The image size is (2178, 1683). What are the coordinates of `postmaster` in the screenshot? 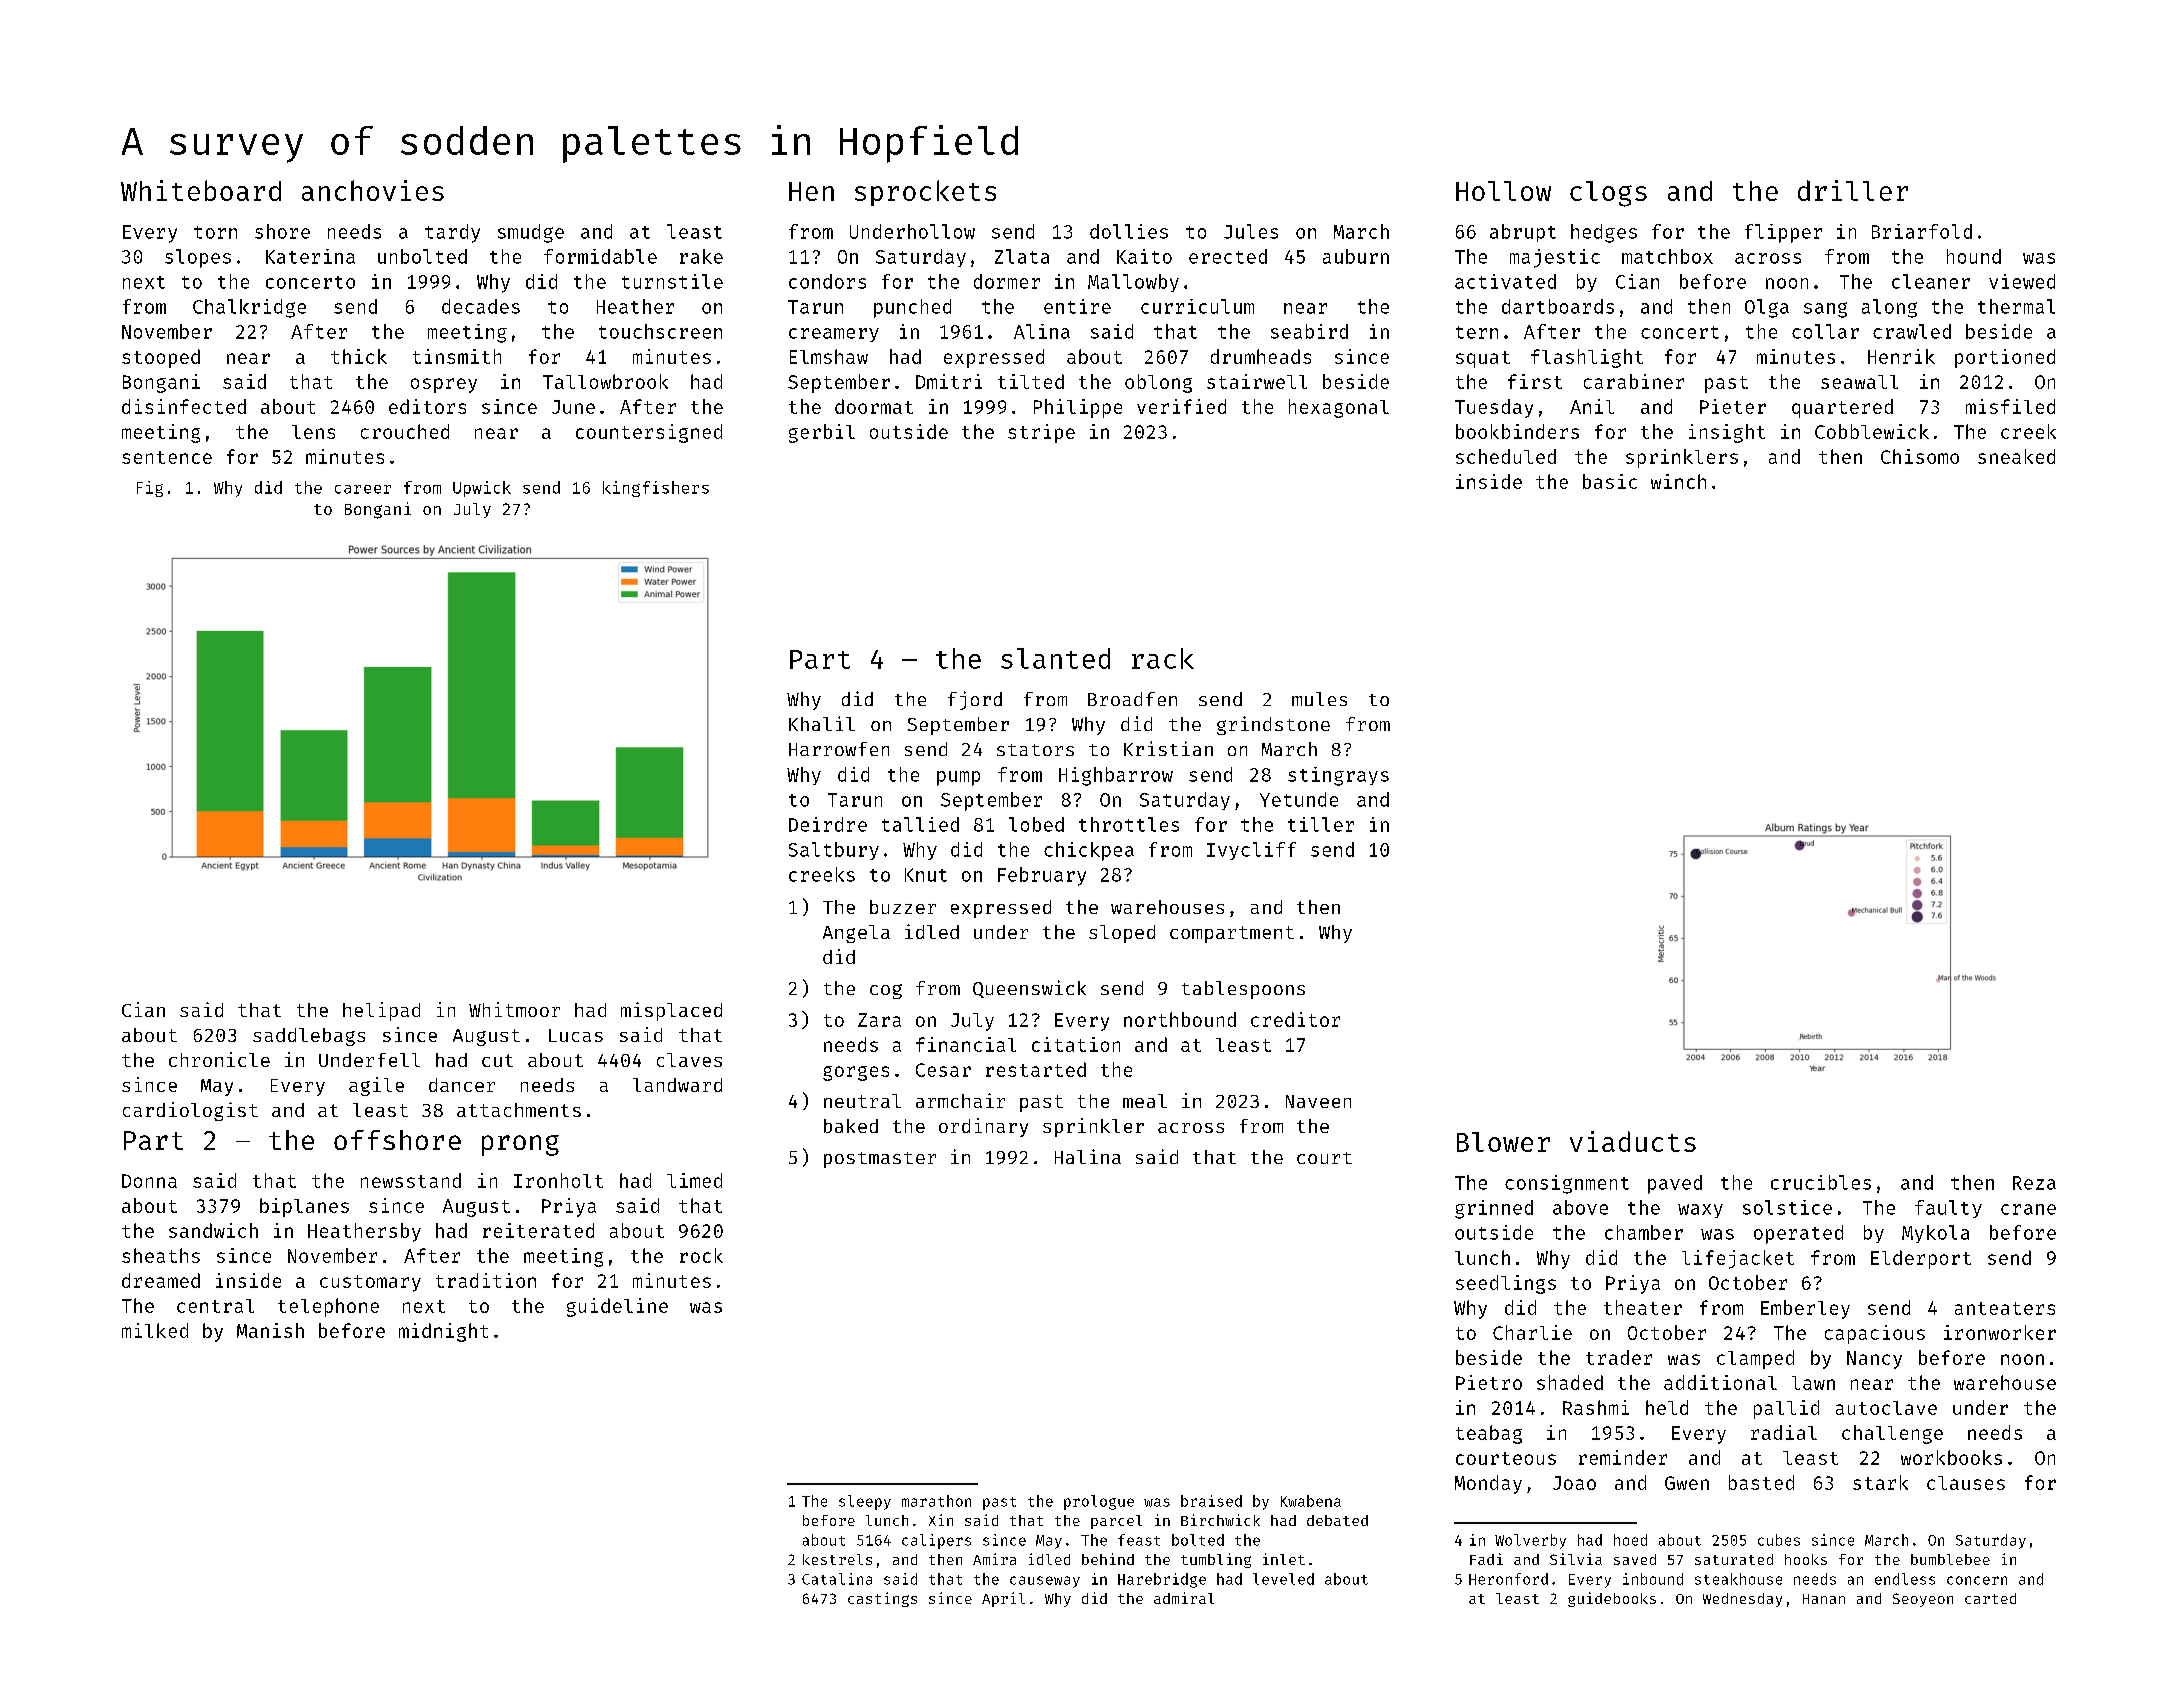 It's located at (880, 1160).
